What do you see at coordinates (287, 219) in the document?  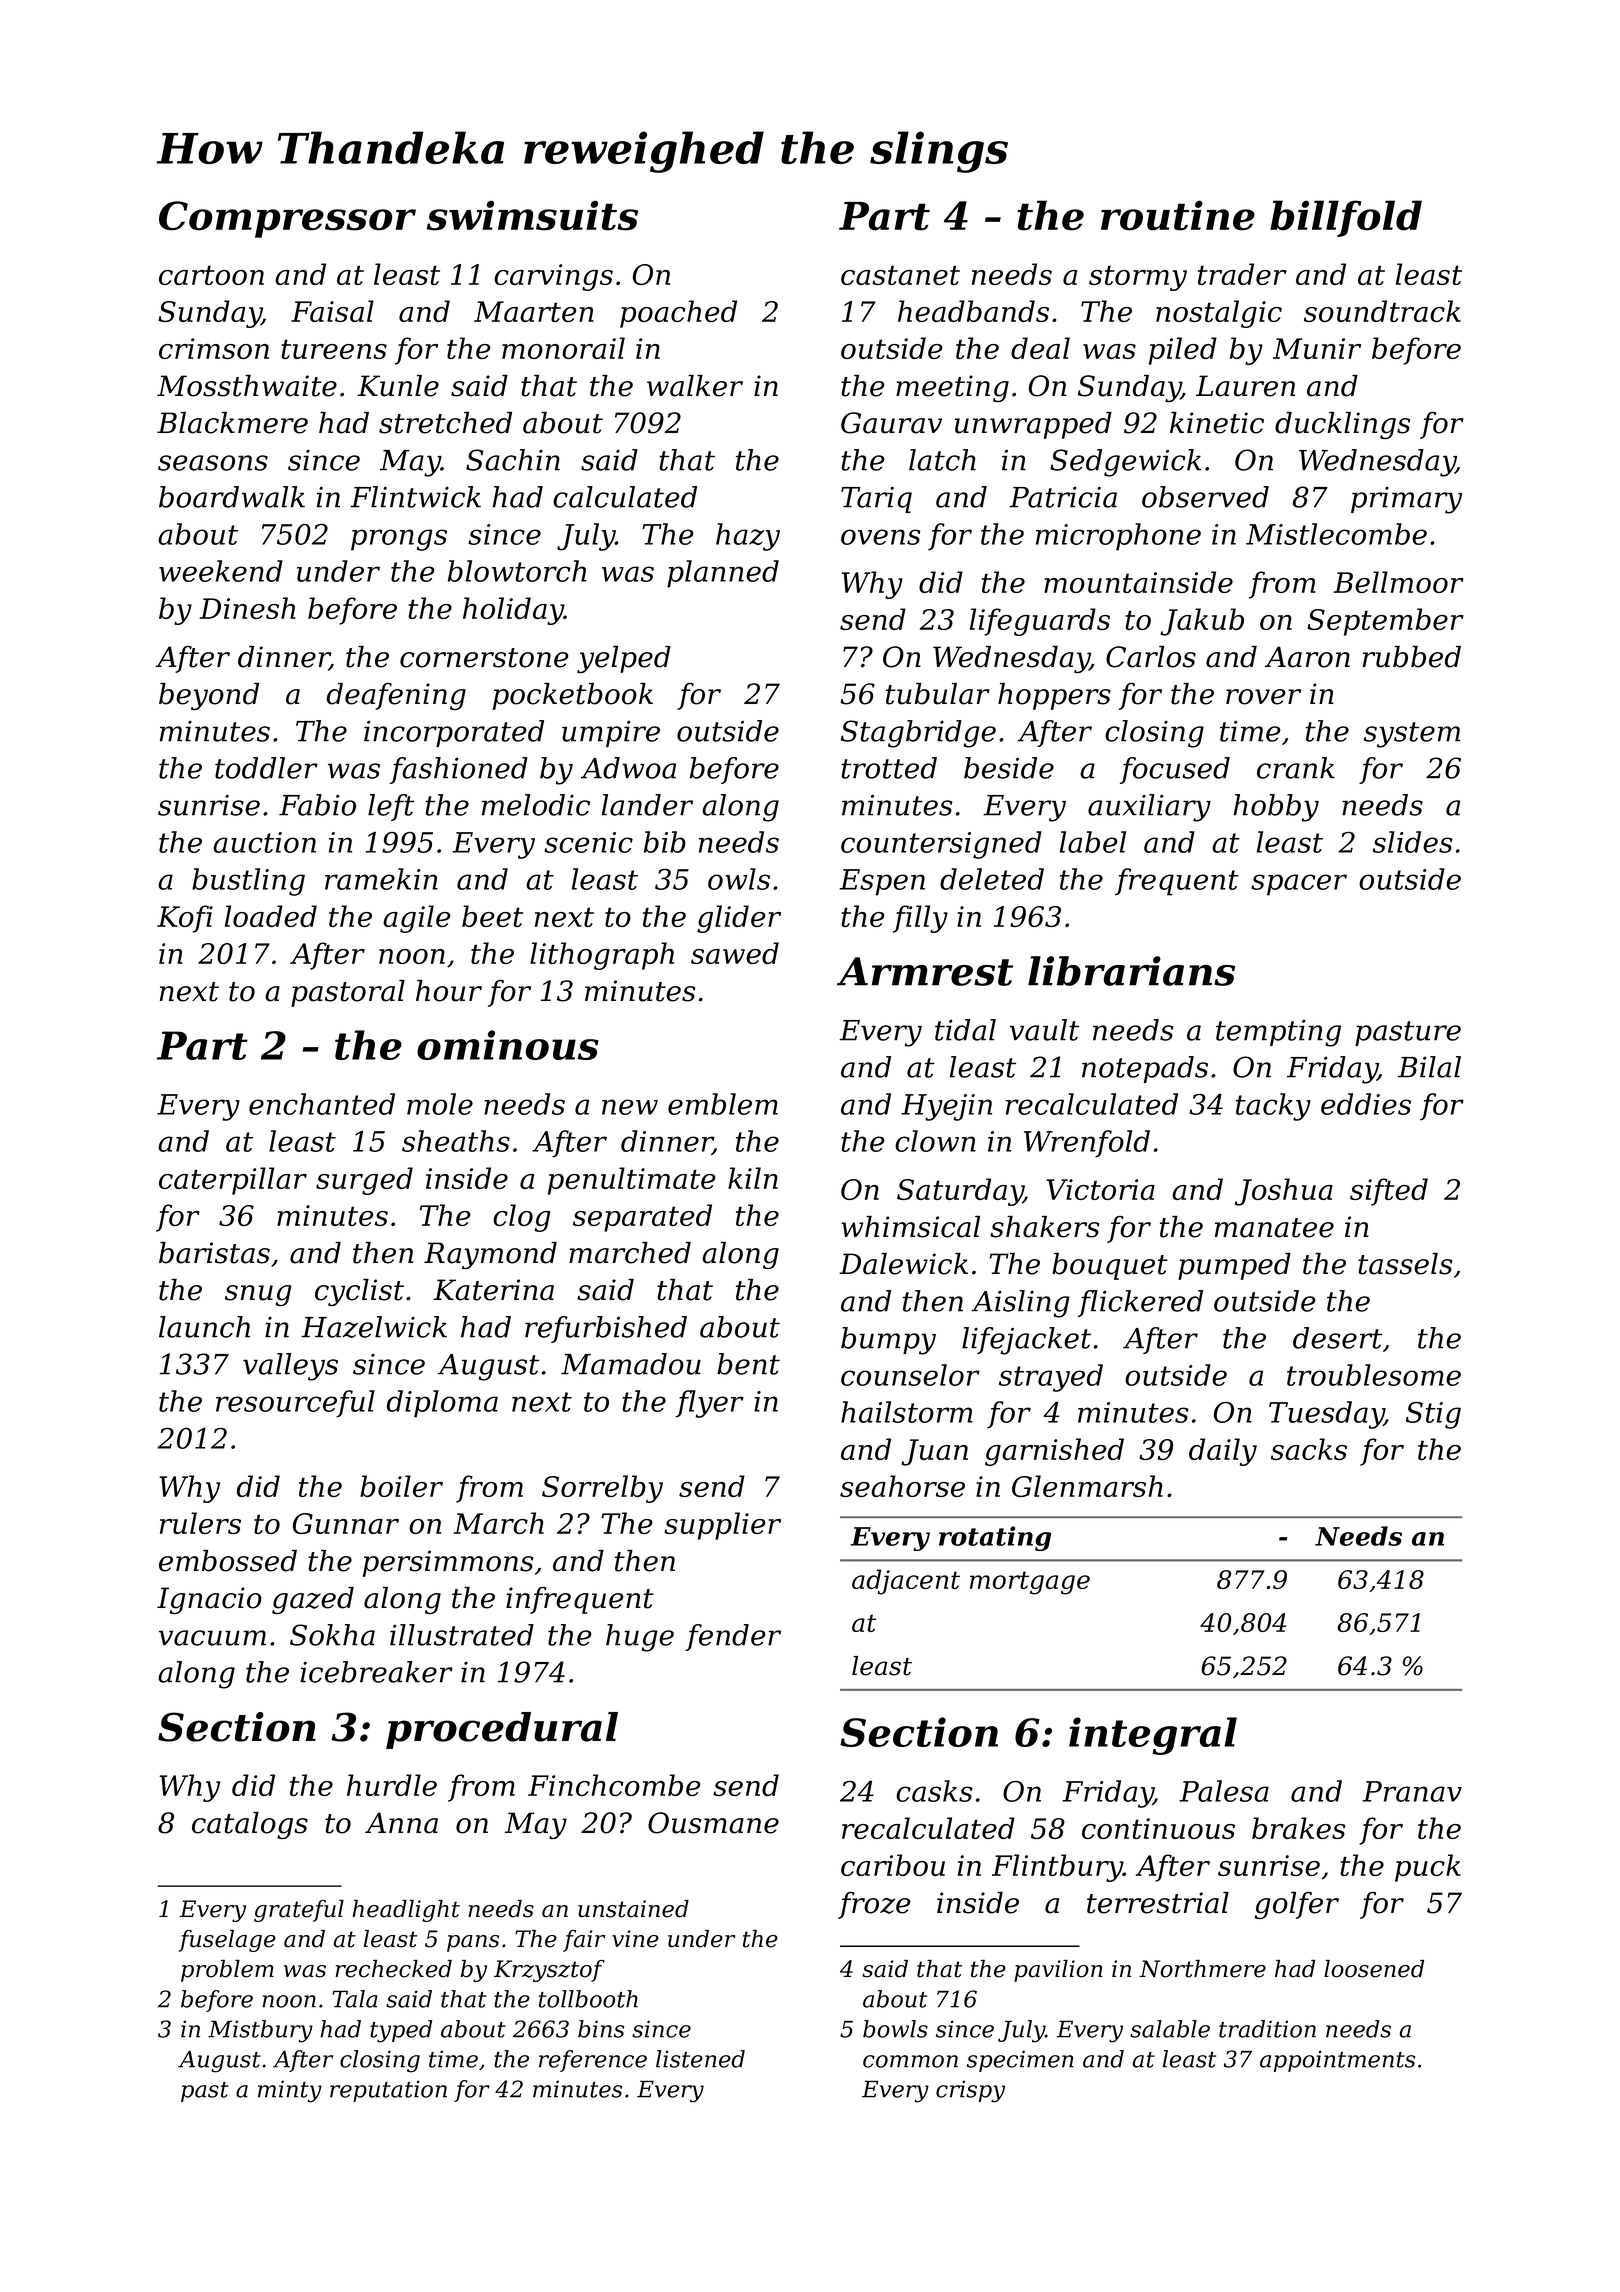 I see `Compressor` at bounding box center [287, 219].
